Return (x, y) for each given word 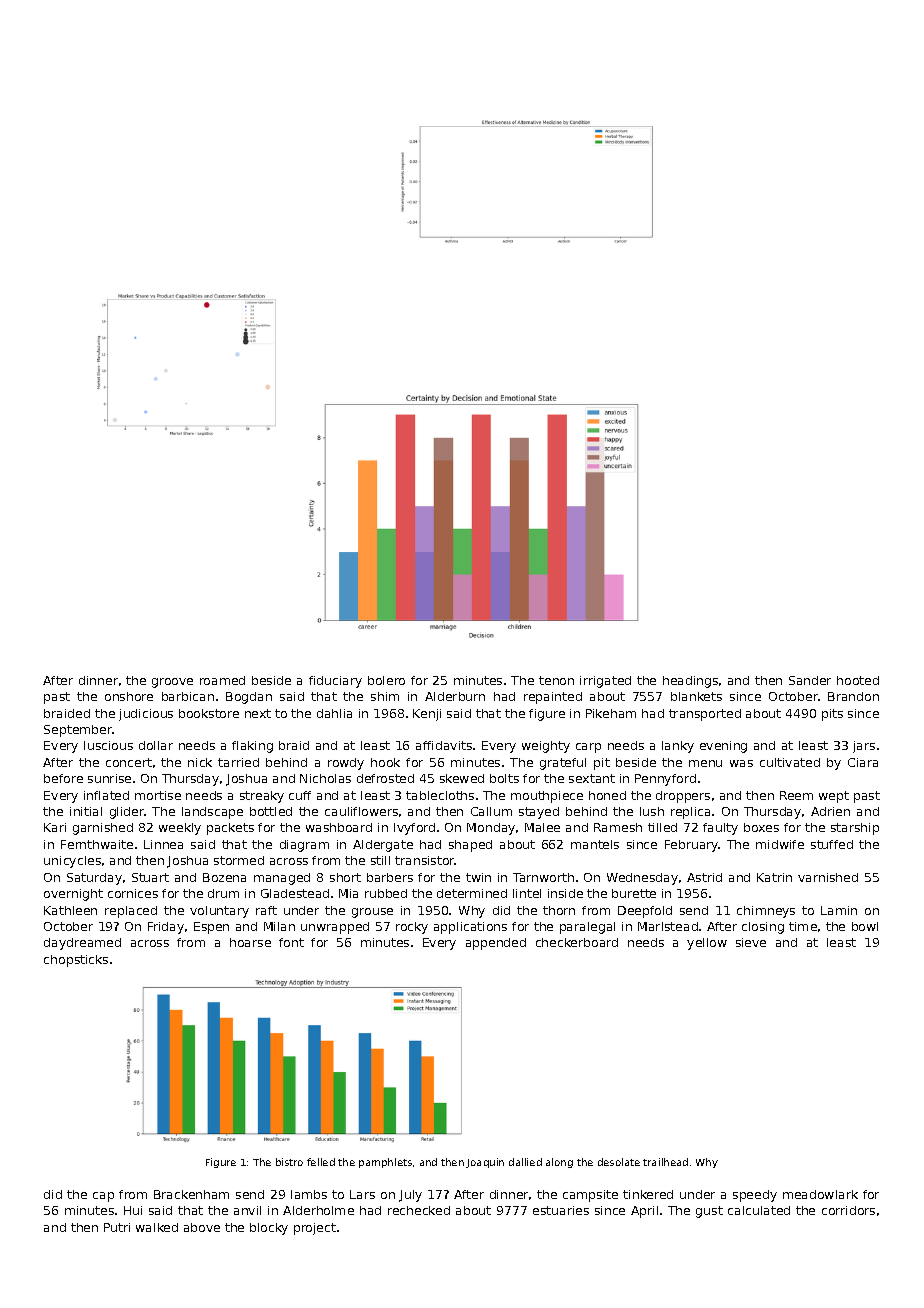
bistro (289, 1162)
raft (266, 910)
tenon (556, 680)
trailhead (665, 1162)
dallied (525, 1162)
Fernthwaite (97, 844)
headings (690, 682)
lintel (527, 893)
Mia (348, 893)
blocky (269, 1229)
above (202, 1227)
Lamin (839, 910)
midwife (780, 844)
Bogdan (249, 698)
